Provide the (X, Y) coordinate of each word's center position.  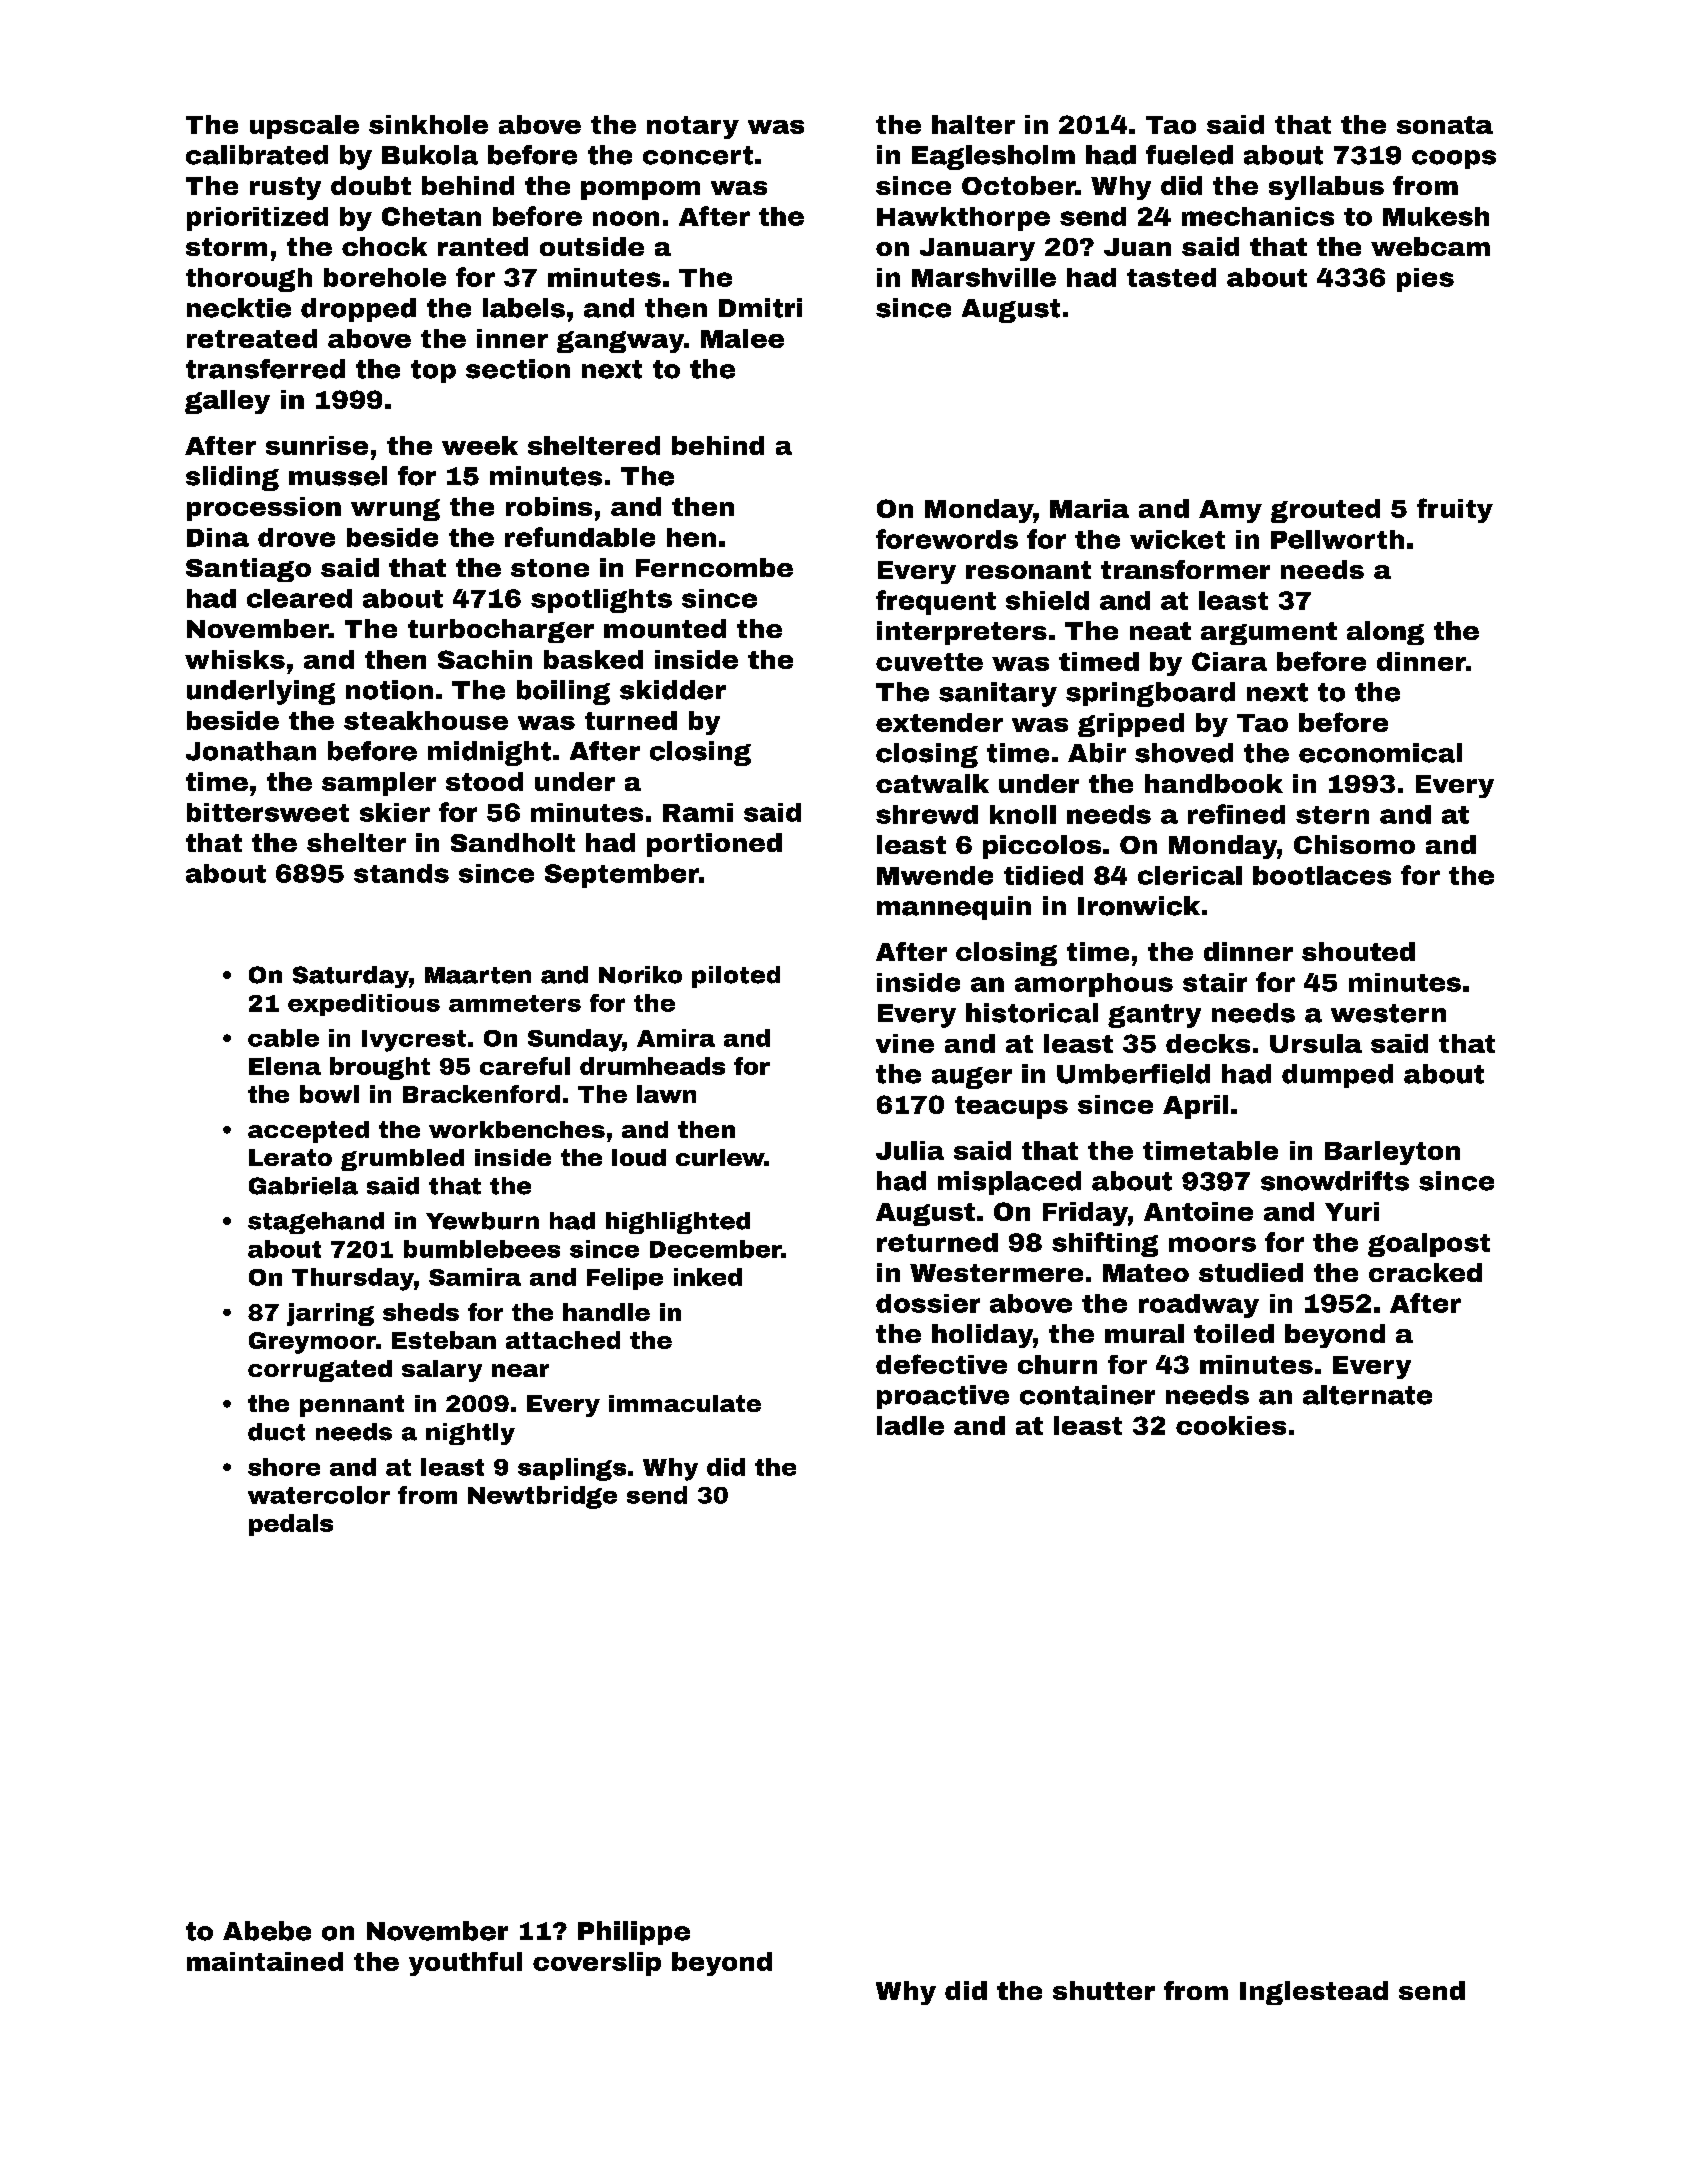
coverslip (597, 1964)
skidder (673, 690)
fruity (1455, 510)
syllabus (1326, 188)
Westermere (996, 1273)
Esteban (444, 1340)
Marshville (984, 277)
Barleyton (1392, 1153)
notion (389, 690)
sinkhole (428, 124)
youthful (465, 1964)
